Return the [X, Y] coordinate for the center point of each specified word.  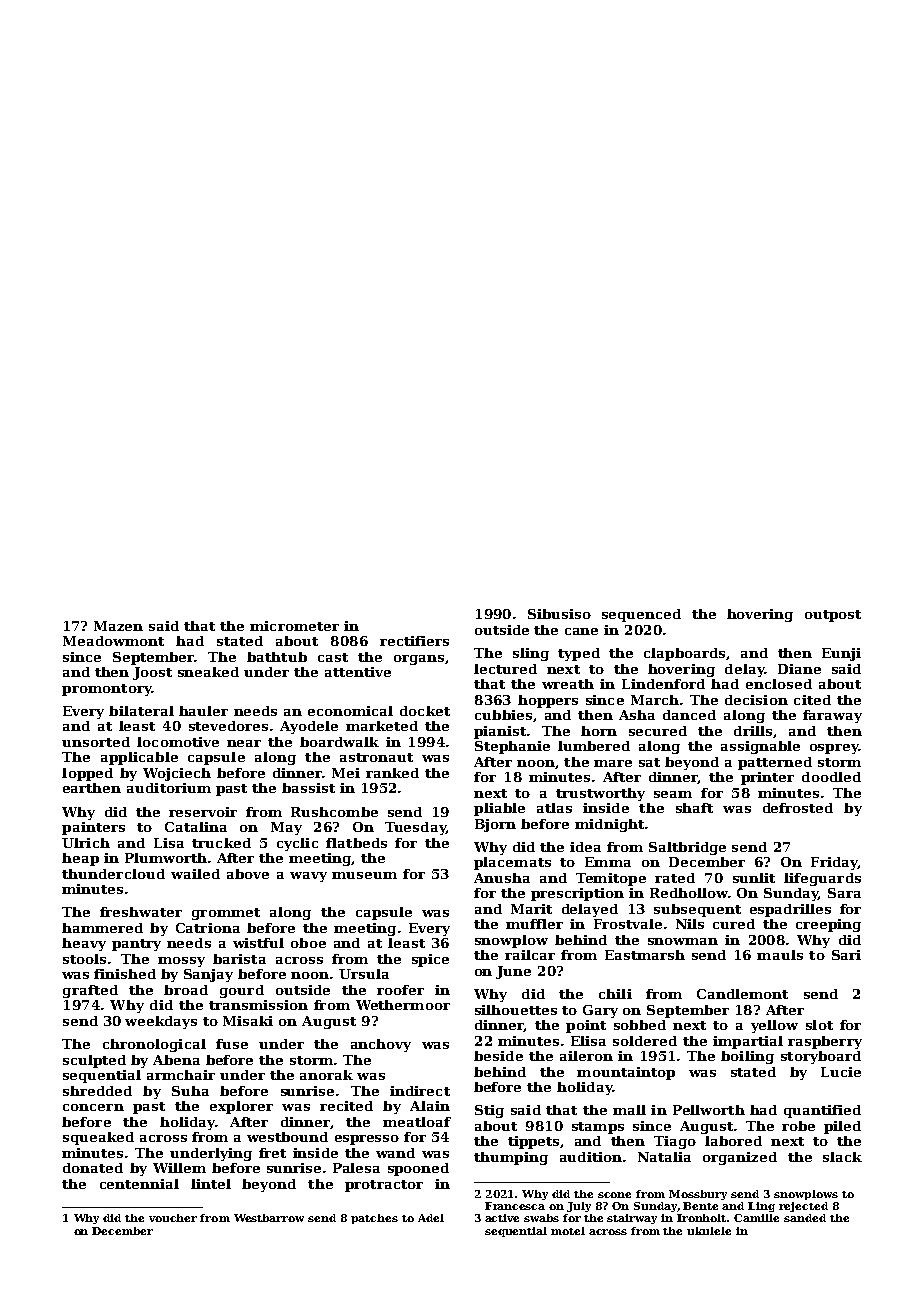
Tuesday [415, 828]
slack [842, 1157]
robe [798, 1126]
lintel [211, 1184]
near [244, 743]
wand [395, 1153]
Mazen [118, 626]
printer [767, 778]
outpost [833, 616]
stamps [598, 1128]
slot [819, 1025]
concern [93, 1107]
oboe [308, 943]
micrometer [294, 626]
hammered [102, 928]
